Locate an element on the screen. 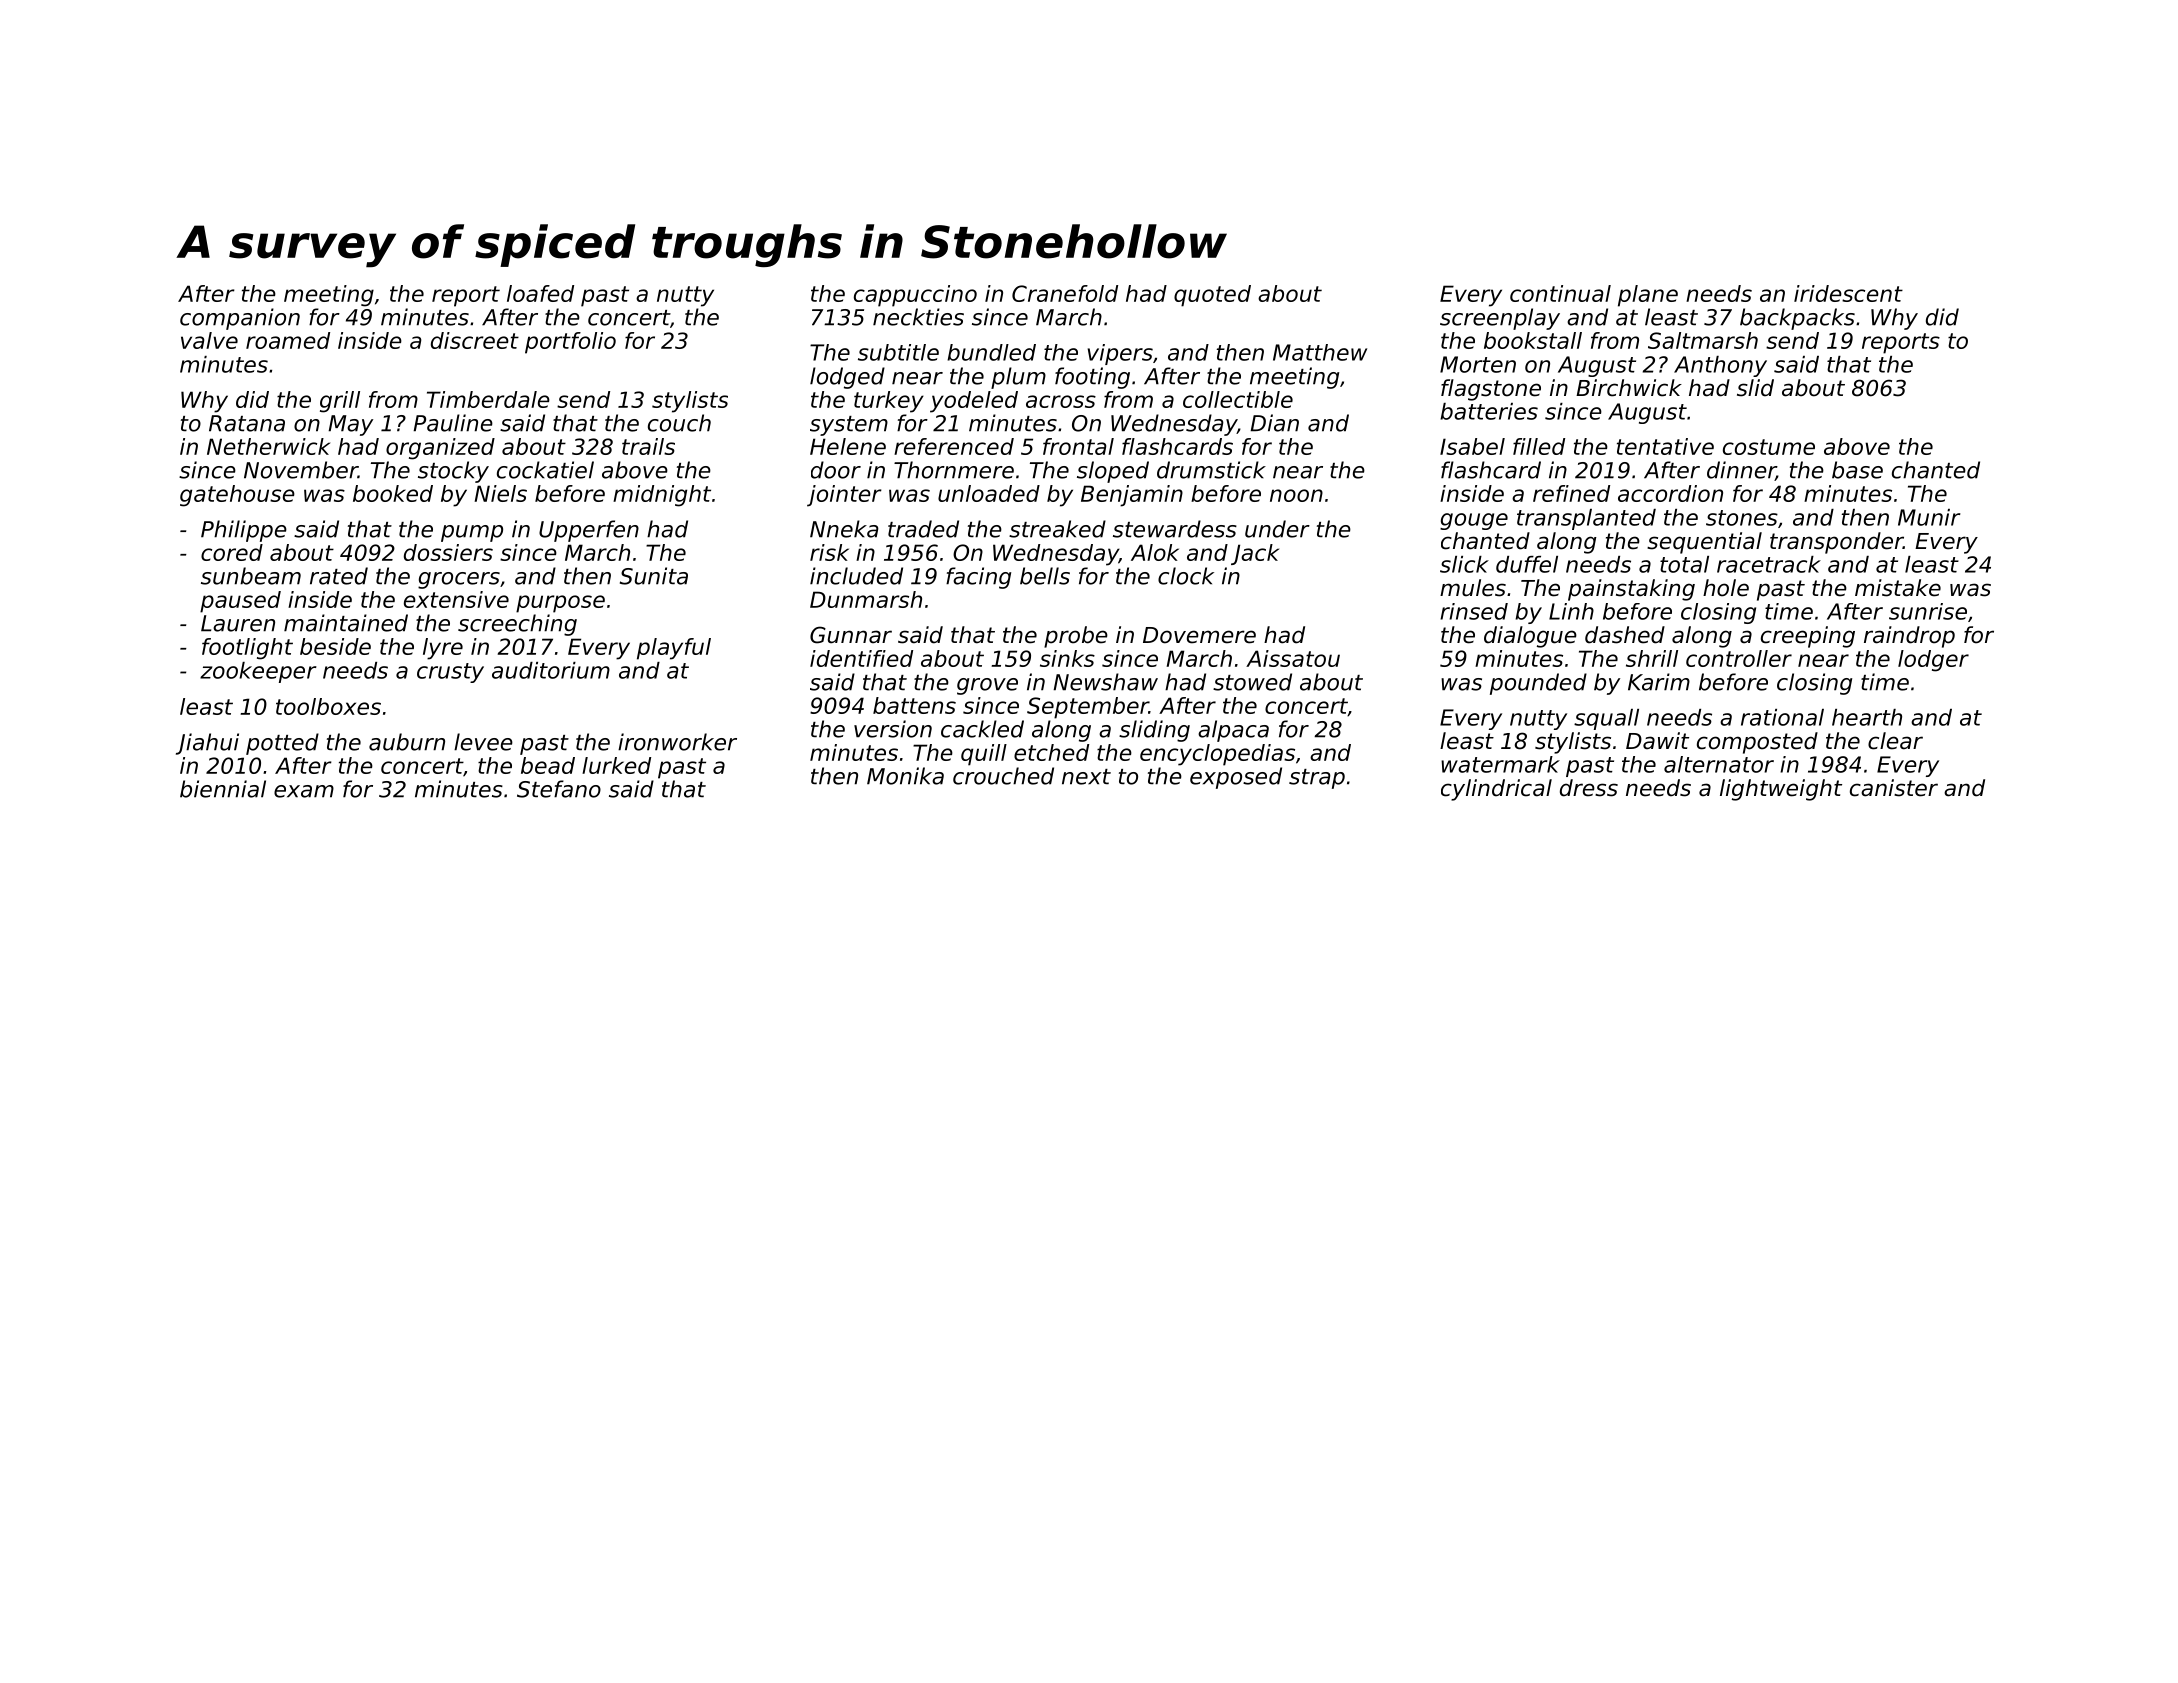 The image size is (2178, 1683). Cranefold is located at coordinates (1065, 293).
